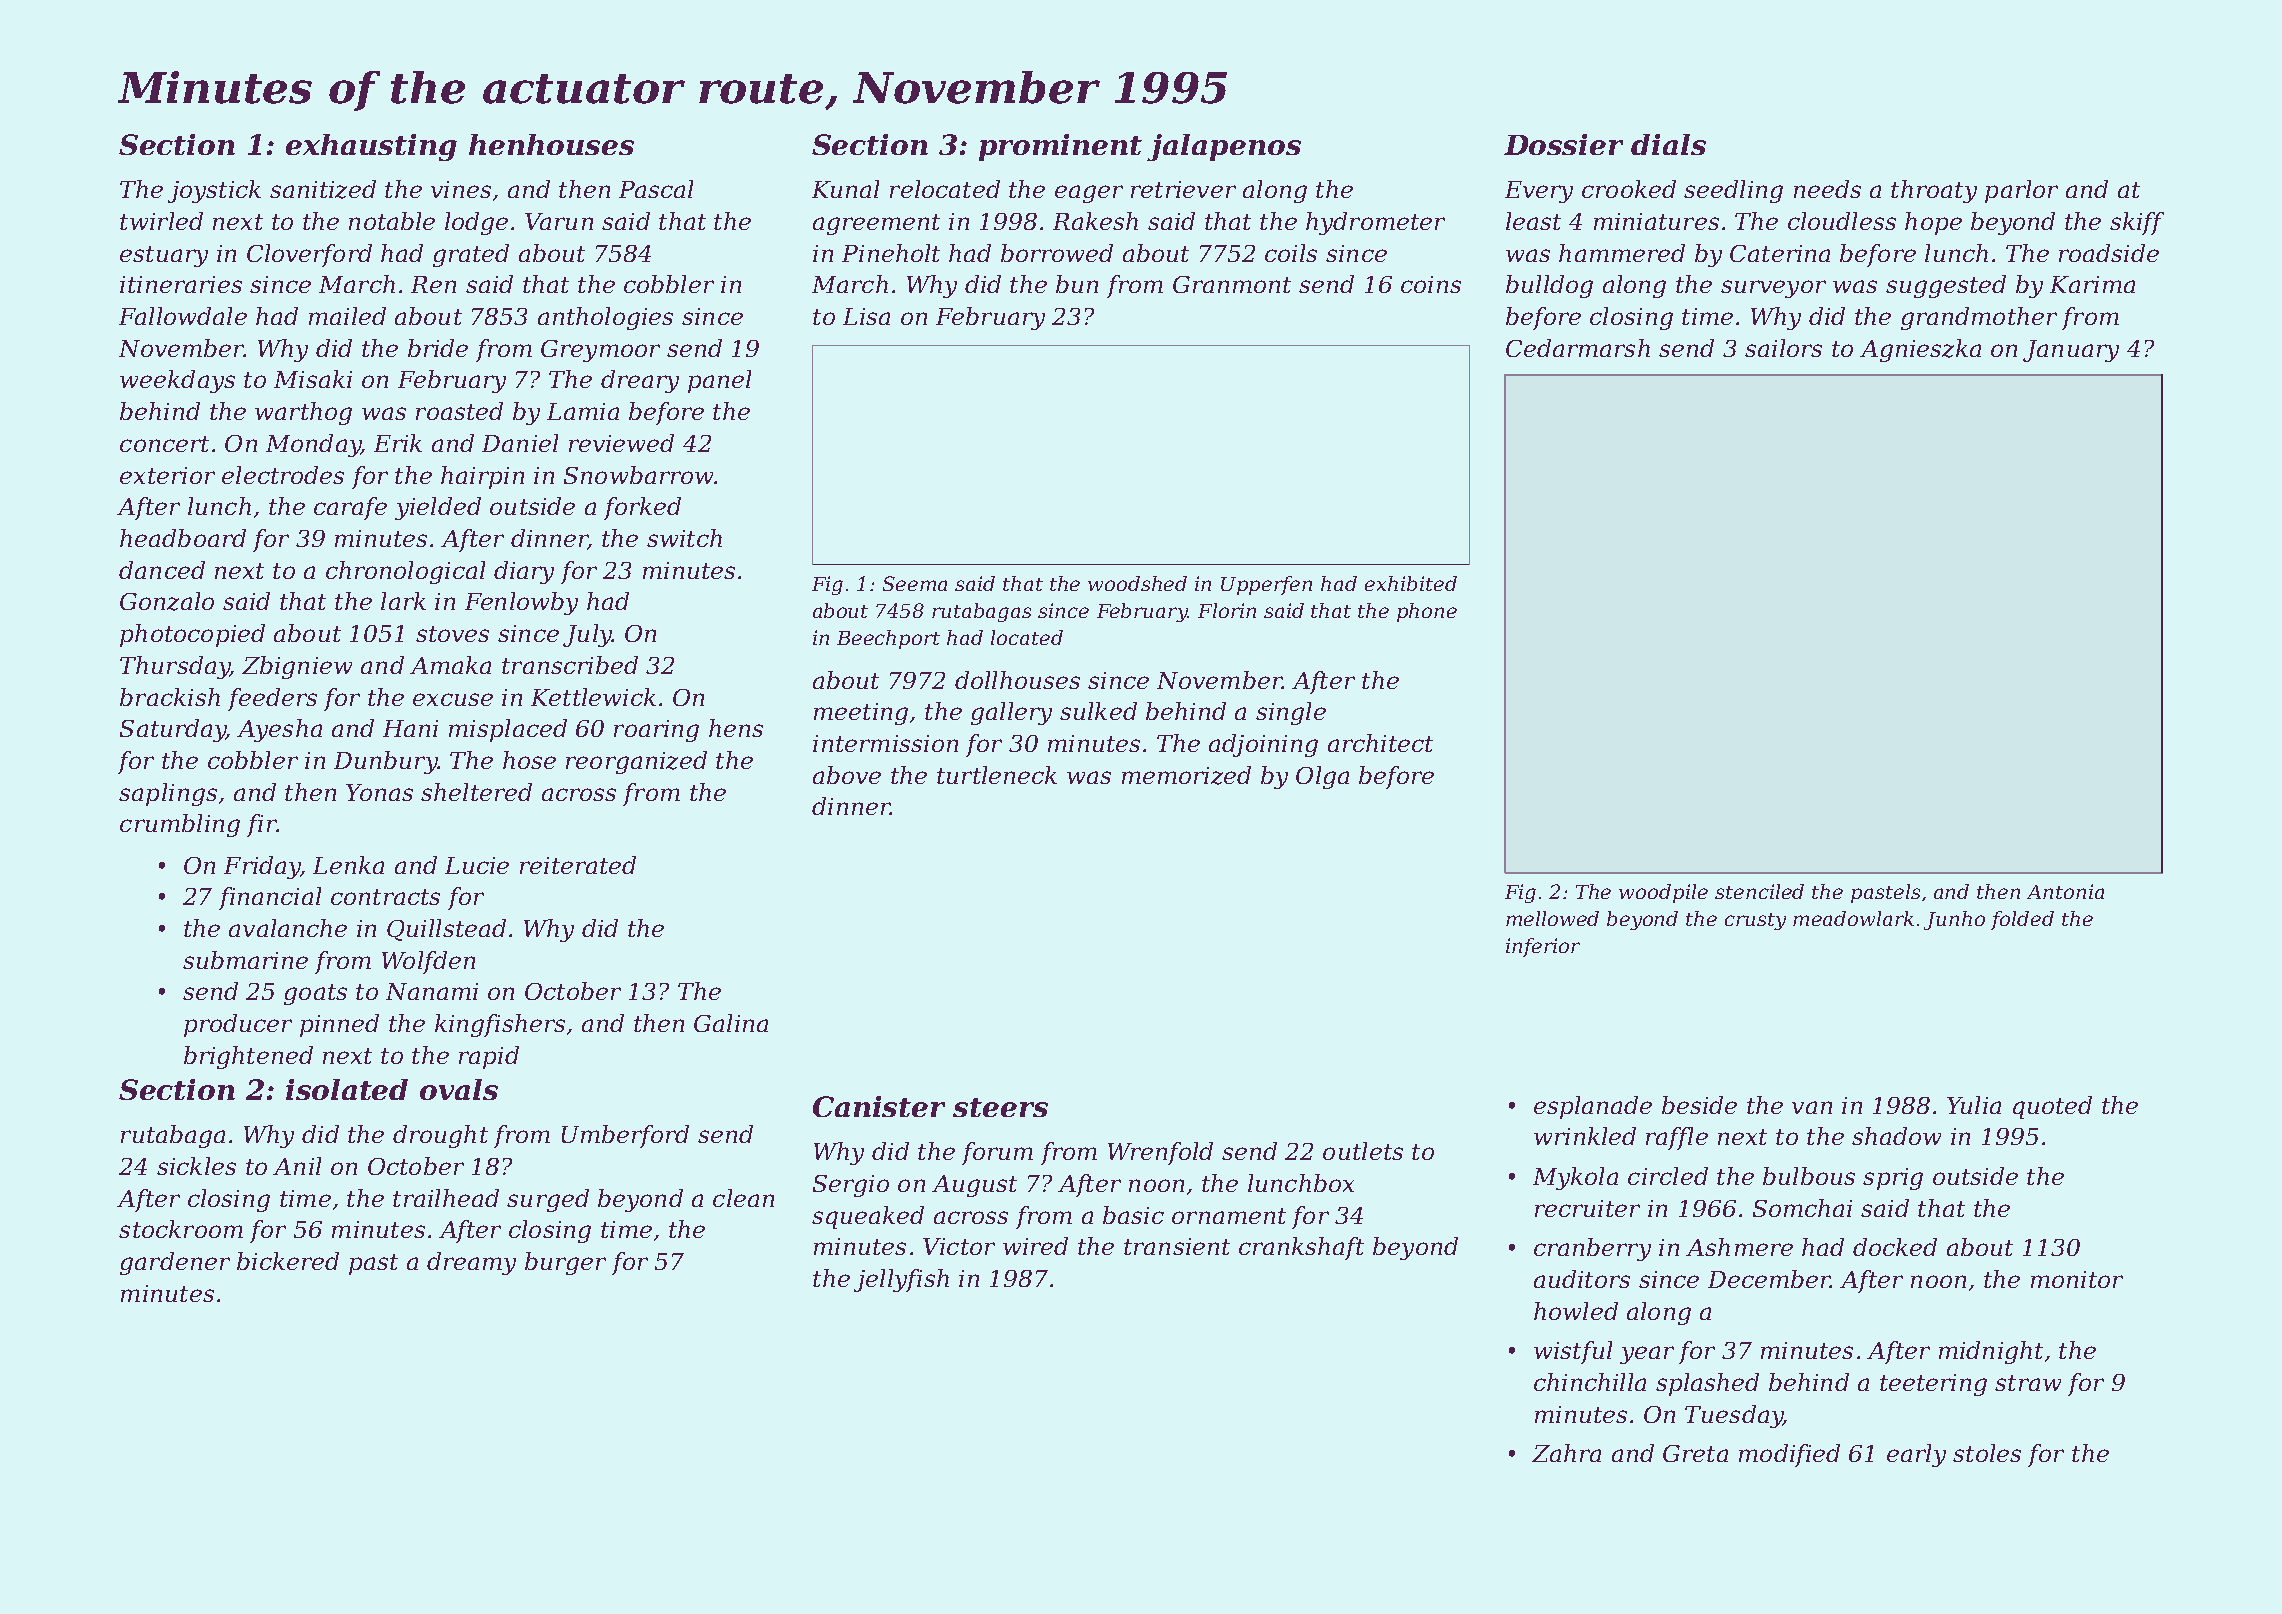 This screenshot has width=2282, height=1614. I want to click on jellyfish, so click(901, 1280).
